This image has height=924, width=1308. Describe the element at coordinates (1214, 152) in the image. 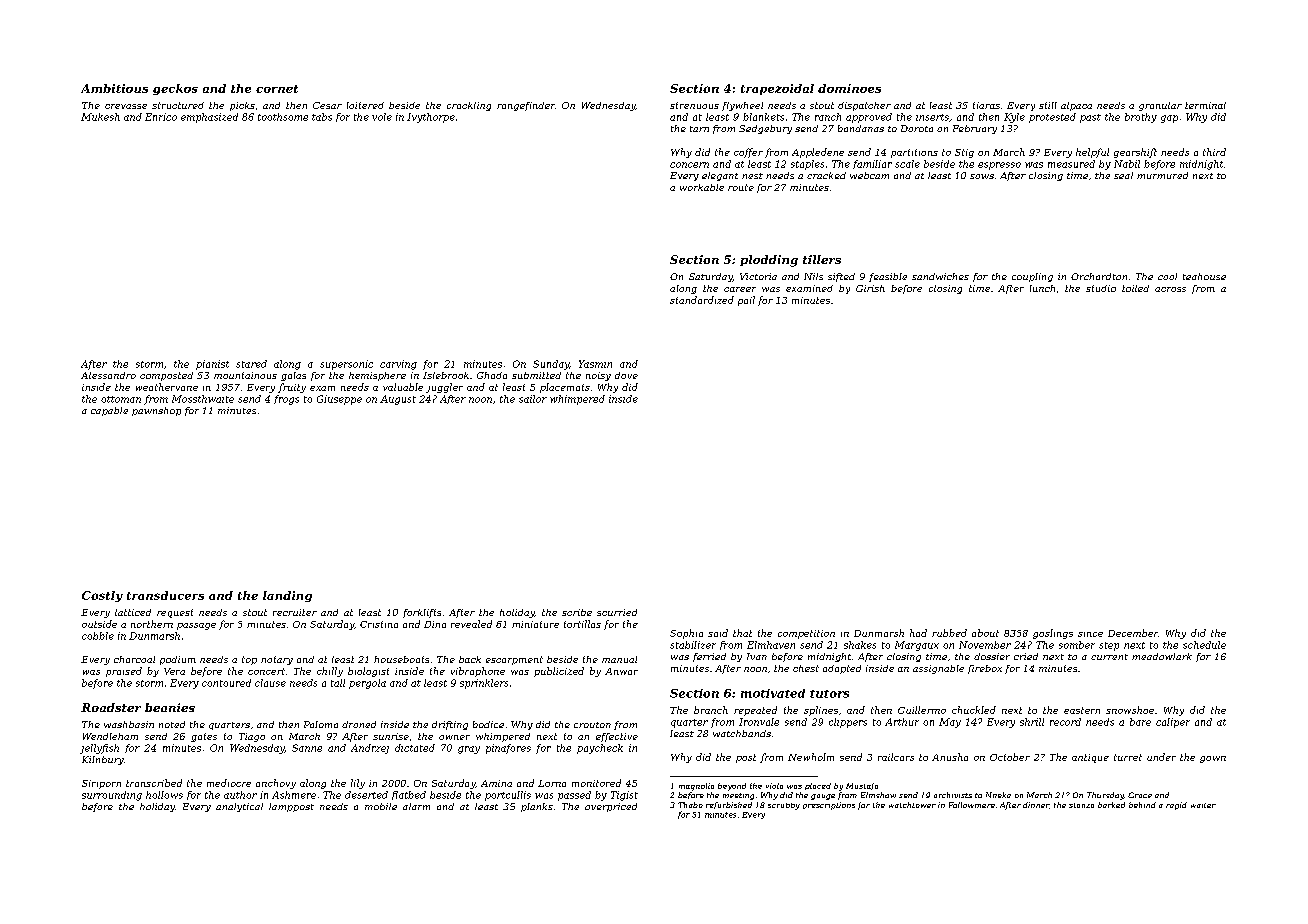

I see `third` at that location.
